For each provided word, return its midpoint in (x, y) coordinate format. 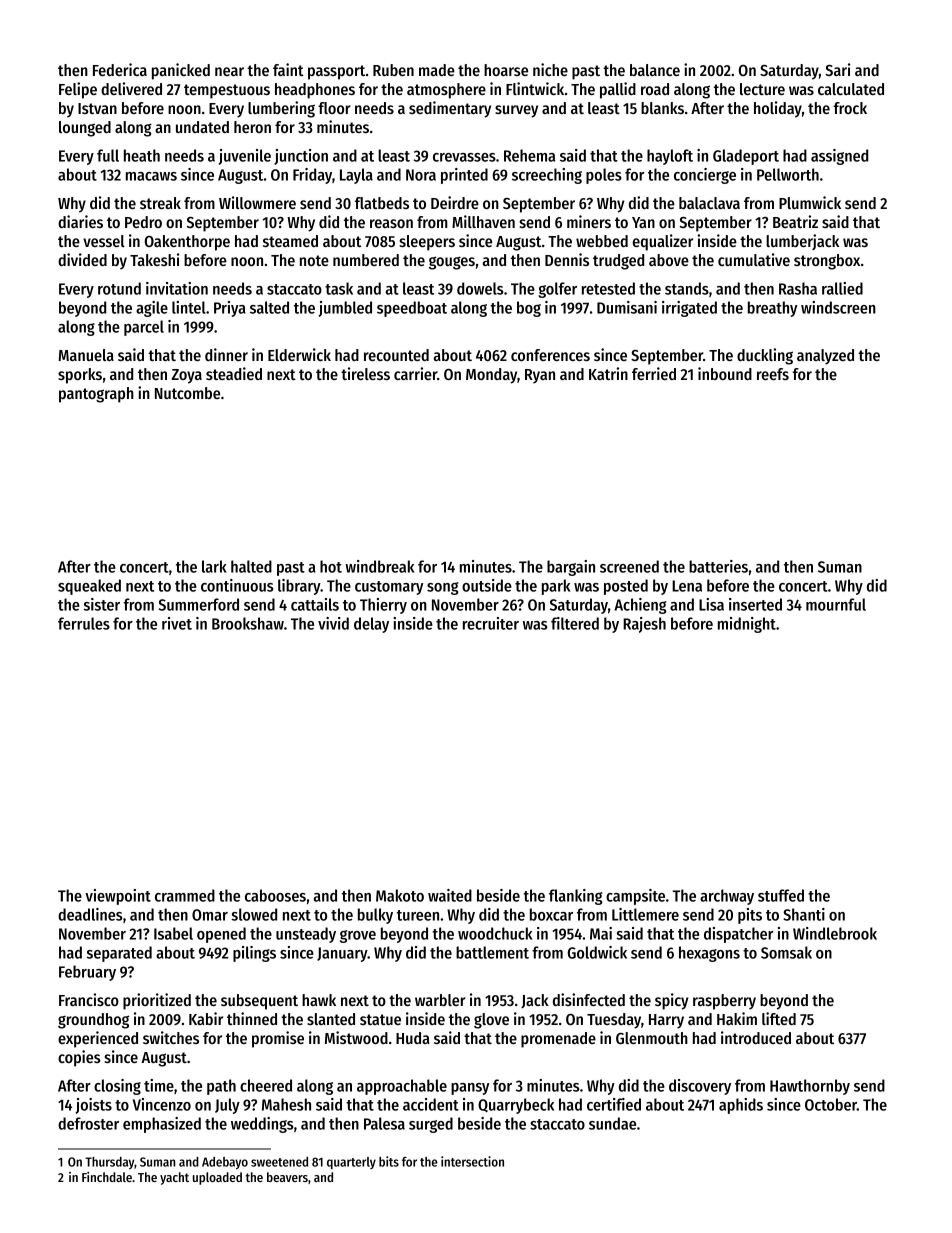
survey (516, 111)
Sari (837, 69)
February (87, 973)
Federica (120, 69)
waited (450, 895)
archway (727, 897)
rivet (177, 623)
